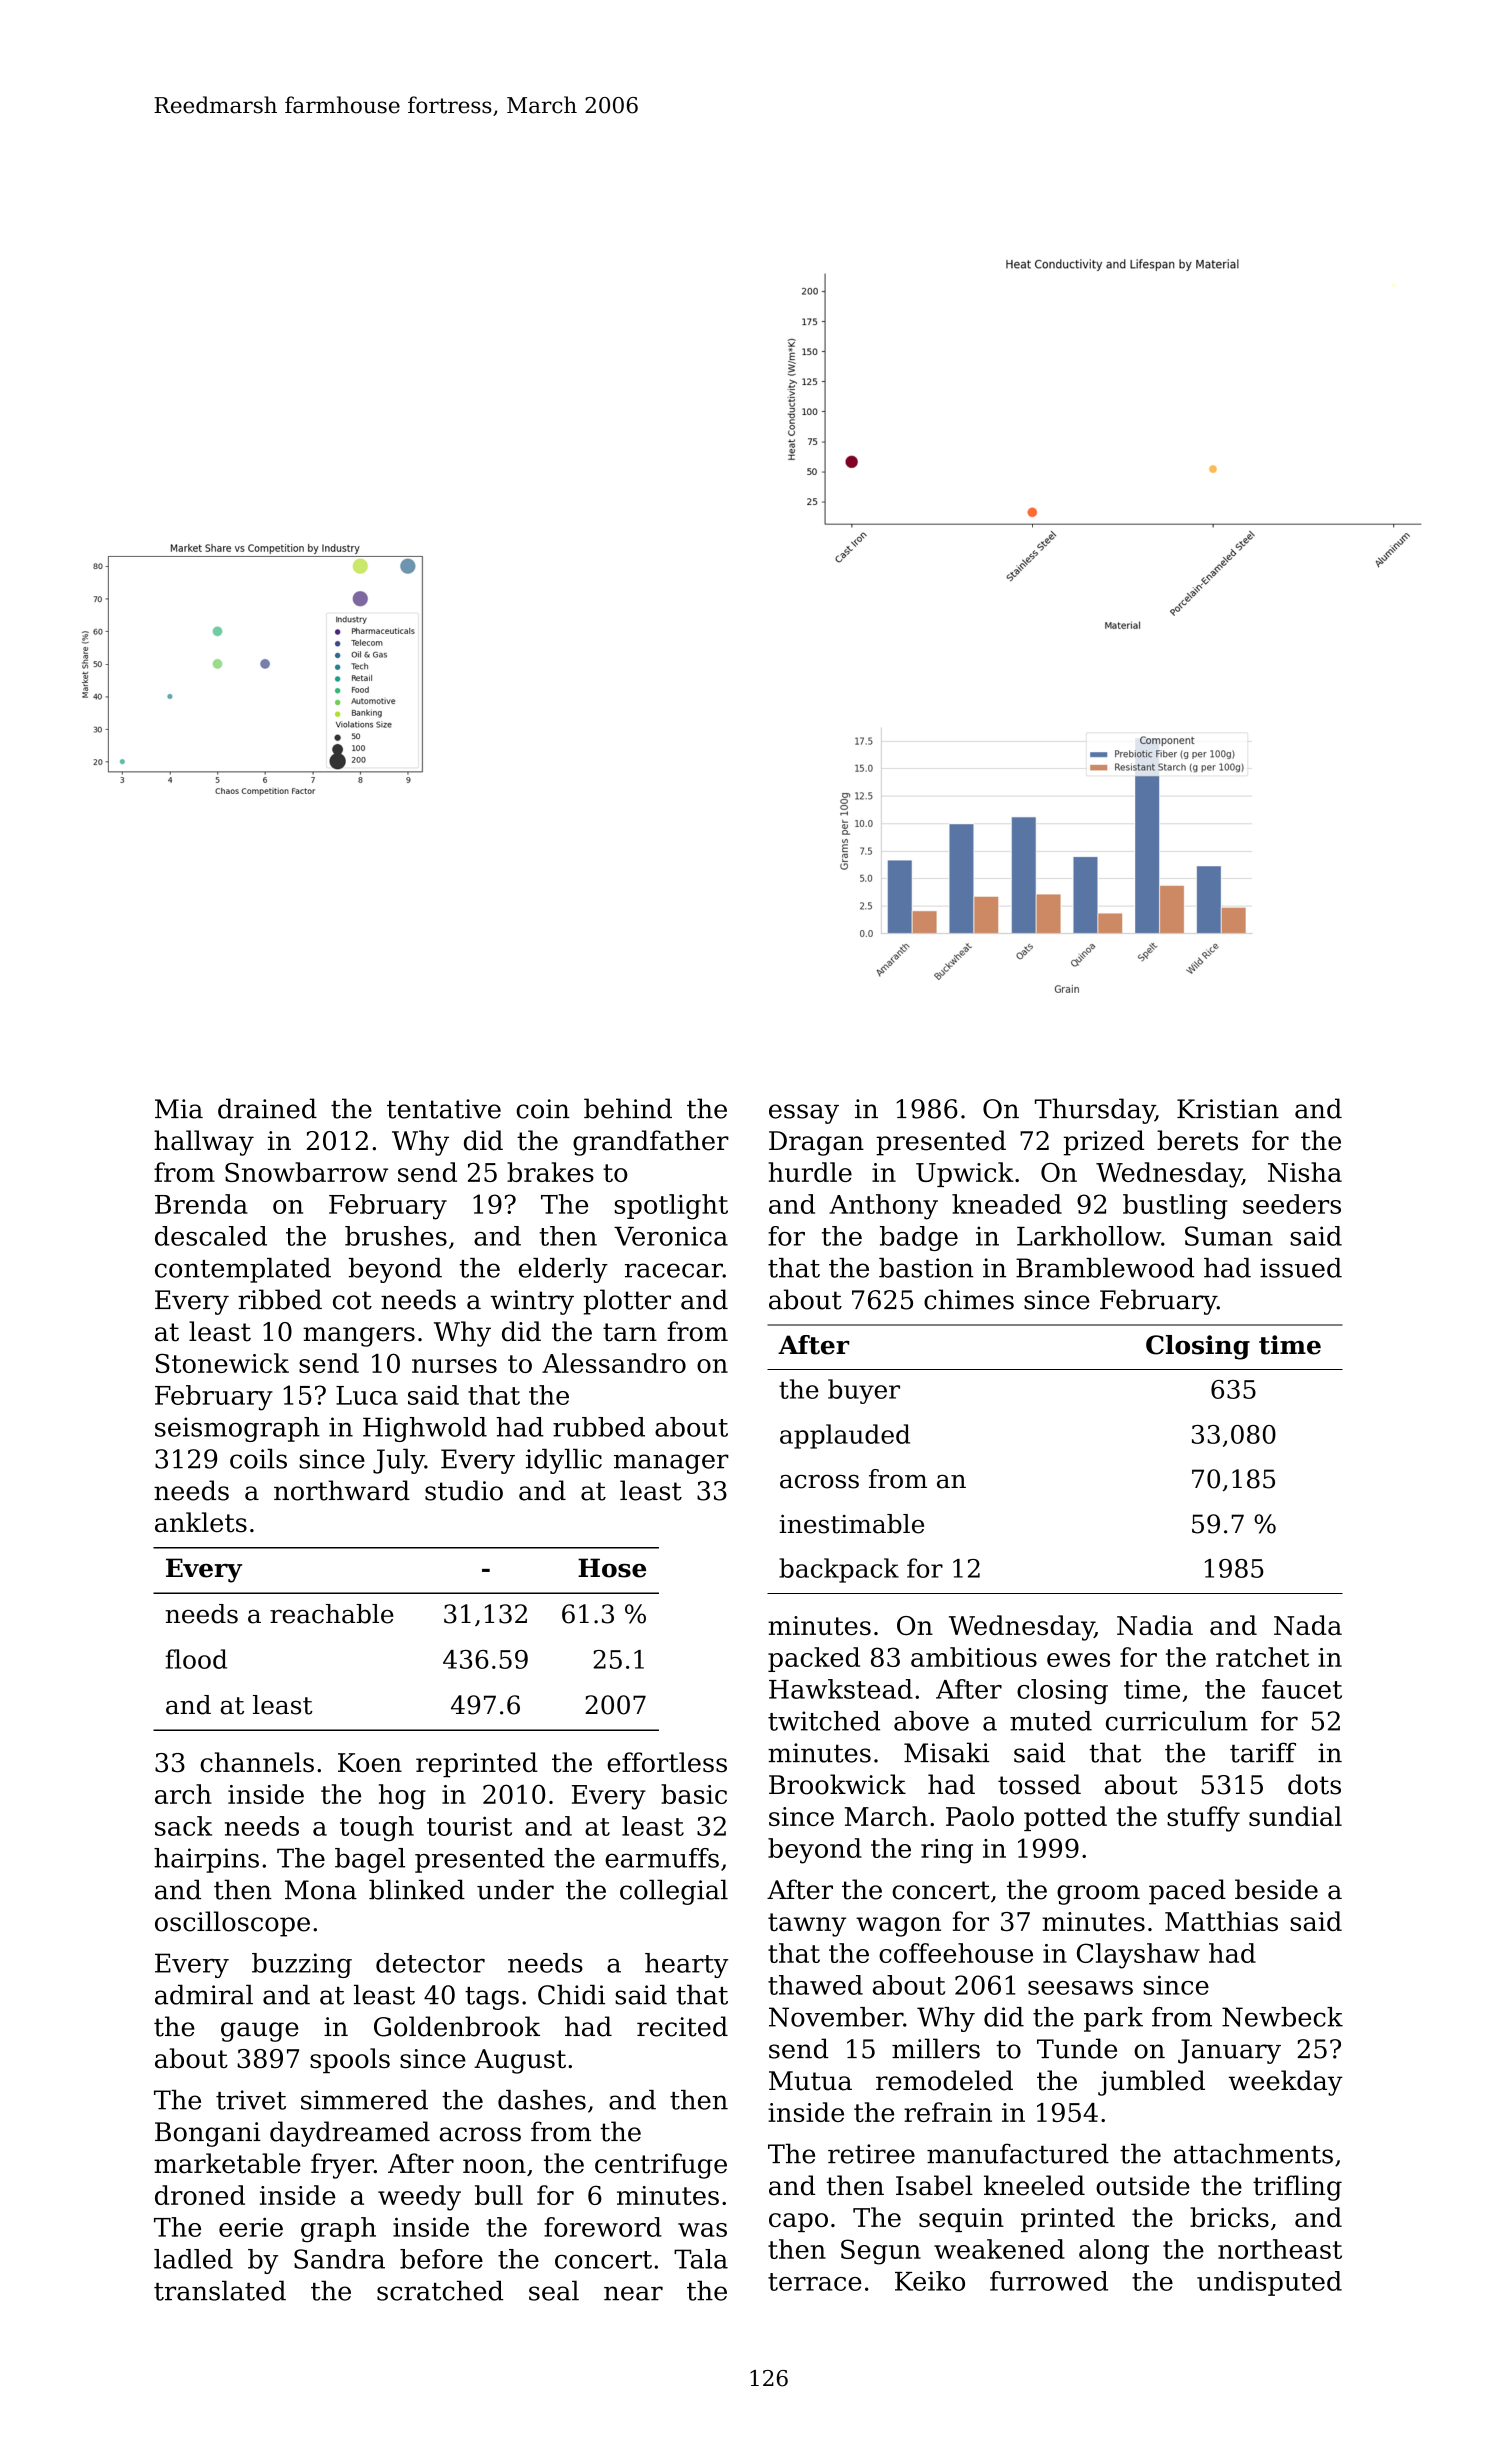  What do you see at coordinates (179, 1109) in the document?
I see `Mia` at bounding box center [179, 1109].
